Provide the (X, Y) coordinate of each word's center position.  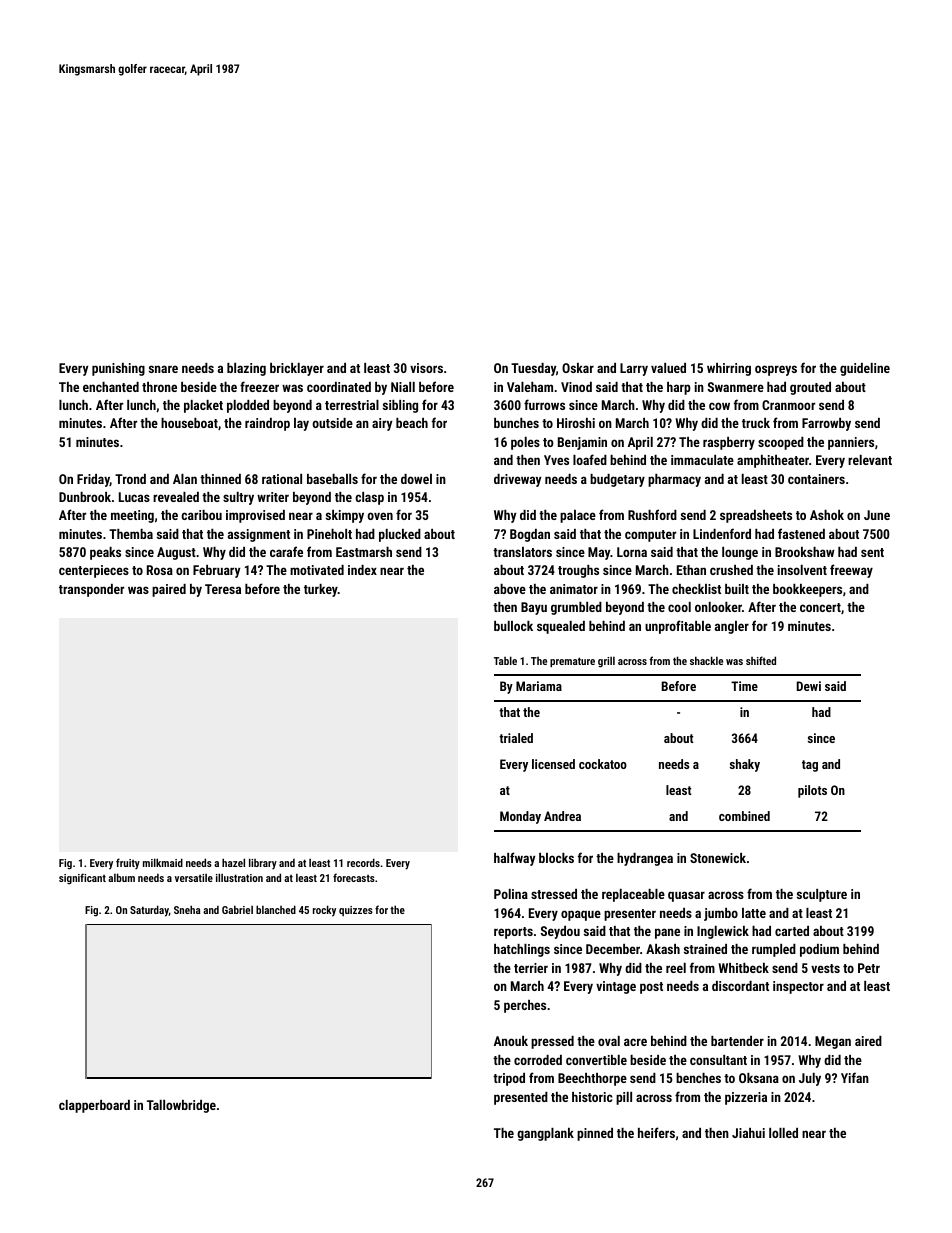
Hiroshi (576, 423)
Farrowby (826, 424)
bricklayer (297, 369)
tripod (509, 1079)
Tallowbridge (181, 1106)
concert (820, 607)
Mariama (539, 686)
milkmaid (163, 862)
